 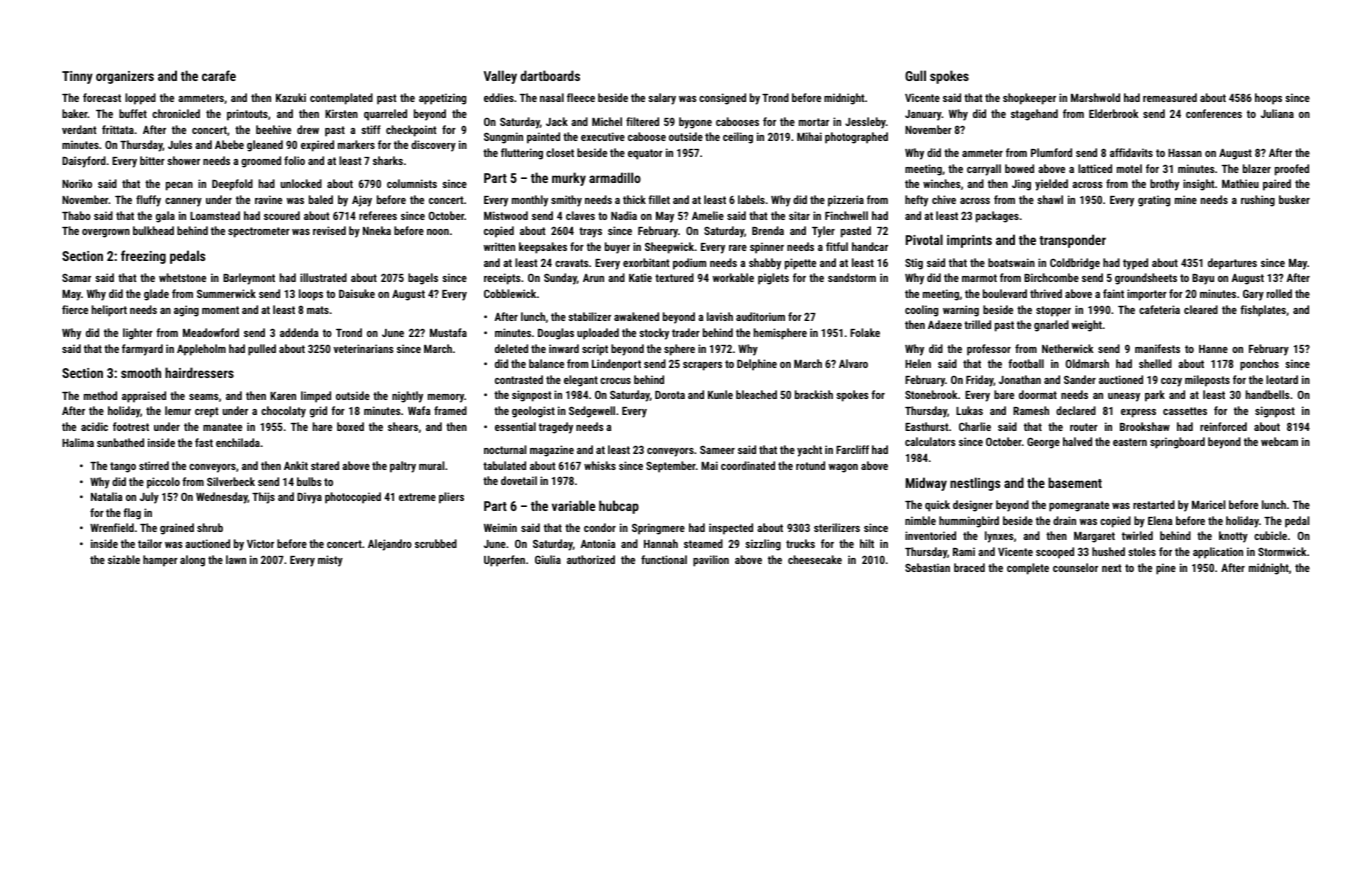 What do you see at coordinates (451, 498) in the document?
I see `pliers` at bounding box center [451, 498].
